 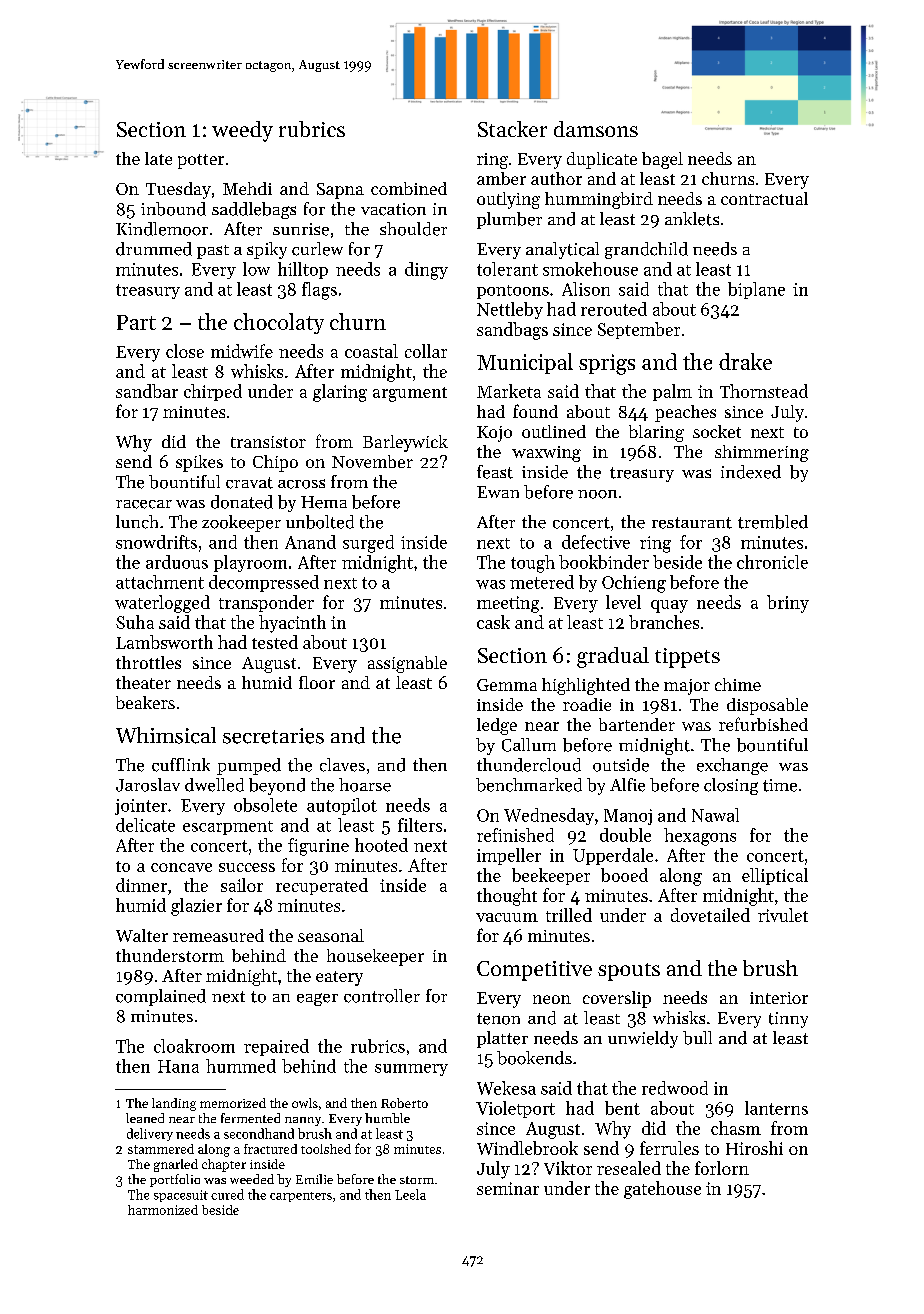 What do you see at coordinates (387, 1118) in the image?
I see `humble` at bounding box center [387, 1118].
